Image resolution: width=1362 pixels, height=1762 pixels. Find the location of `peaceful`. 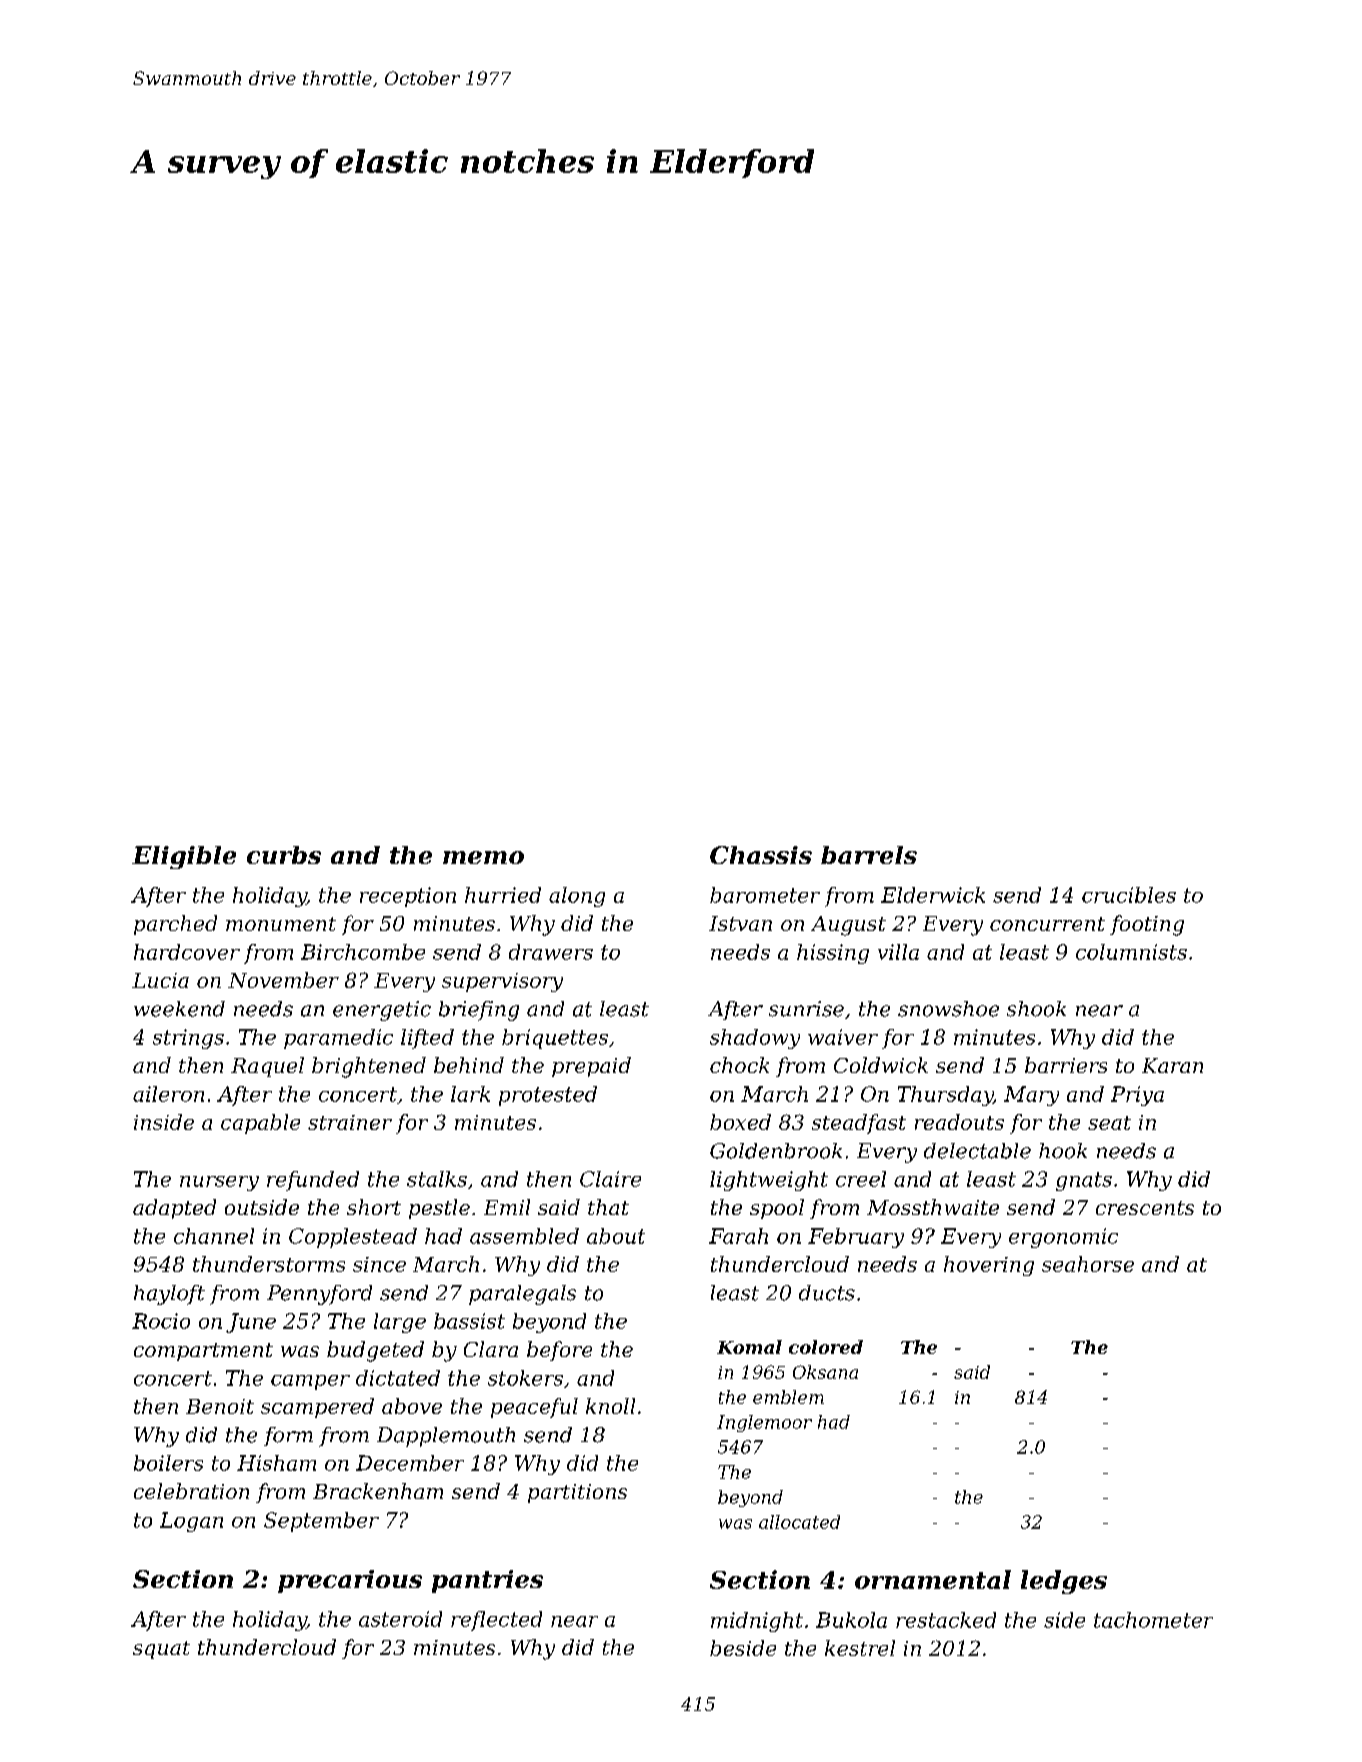

peaceful is located at coordinates (534, 1408).
